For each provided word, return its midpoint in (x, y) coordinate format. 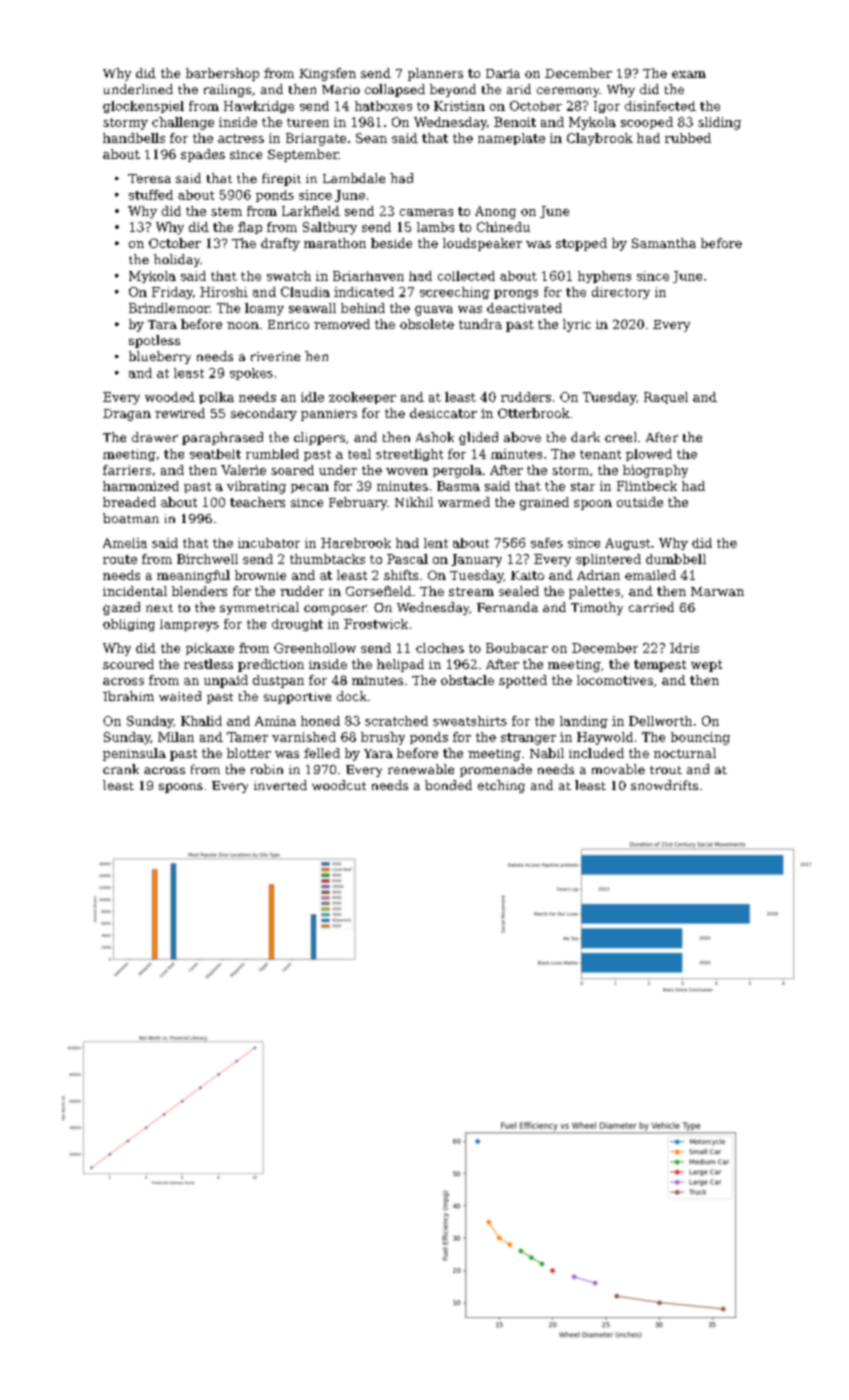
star (583, 486)
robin (267, 769)
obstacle (467, 680)
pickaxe (210, 649)
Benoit (515, 122)
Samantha (664, 243)
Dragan (127, 415)
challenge (183, 123)
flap (250, 228)
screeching (455, 293)
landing (584, 722)
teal (359, 454)
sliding (719, 123)
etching (501, 786)
